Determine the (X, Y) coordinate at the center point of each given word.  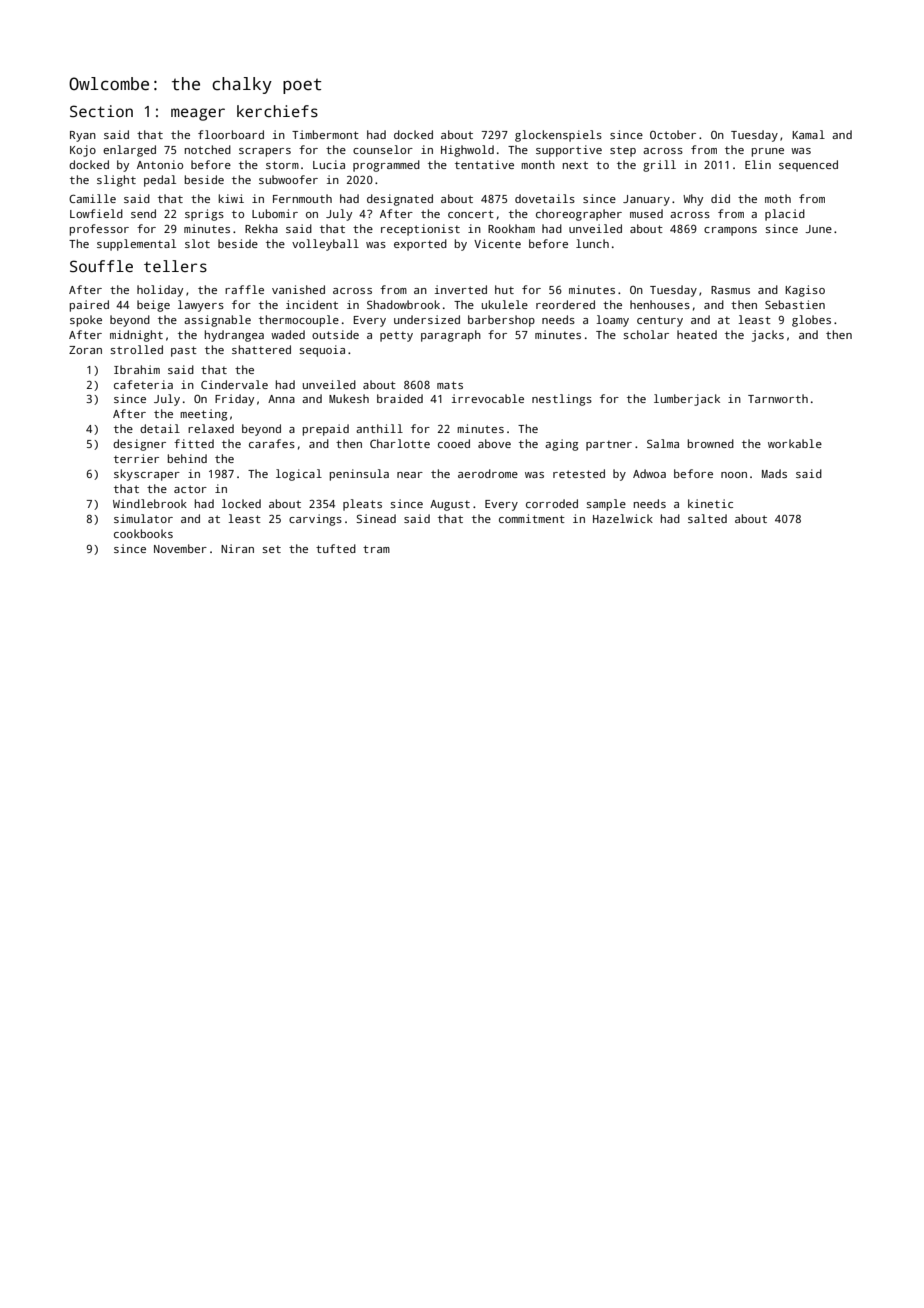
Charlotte (400, 443)
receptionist (420, 230)
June (818, 229)
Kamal (808, 134)
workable (795, 443)
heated (697, 334)
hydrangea (234, 336)
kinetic (710, 503)
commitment (532, 518)
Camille (92, 198)
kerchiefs (277, 111)
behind (187, 458)
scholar (646, 334)
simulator (143, 518)
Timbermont (325, 134)
